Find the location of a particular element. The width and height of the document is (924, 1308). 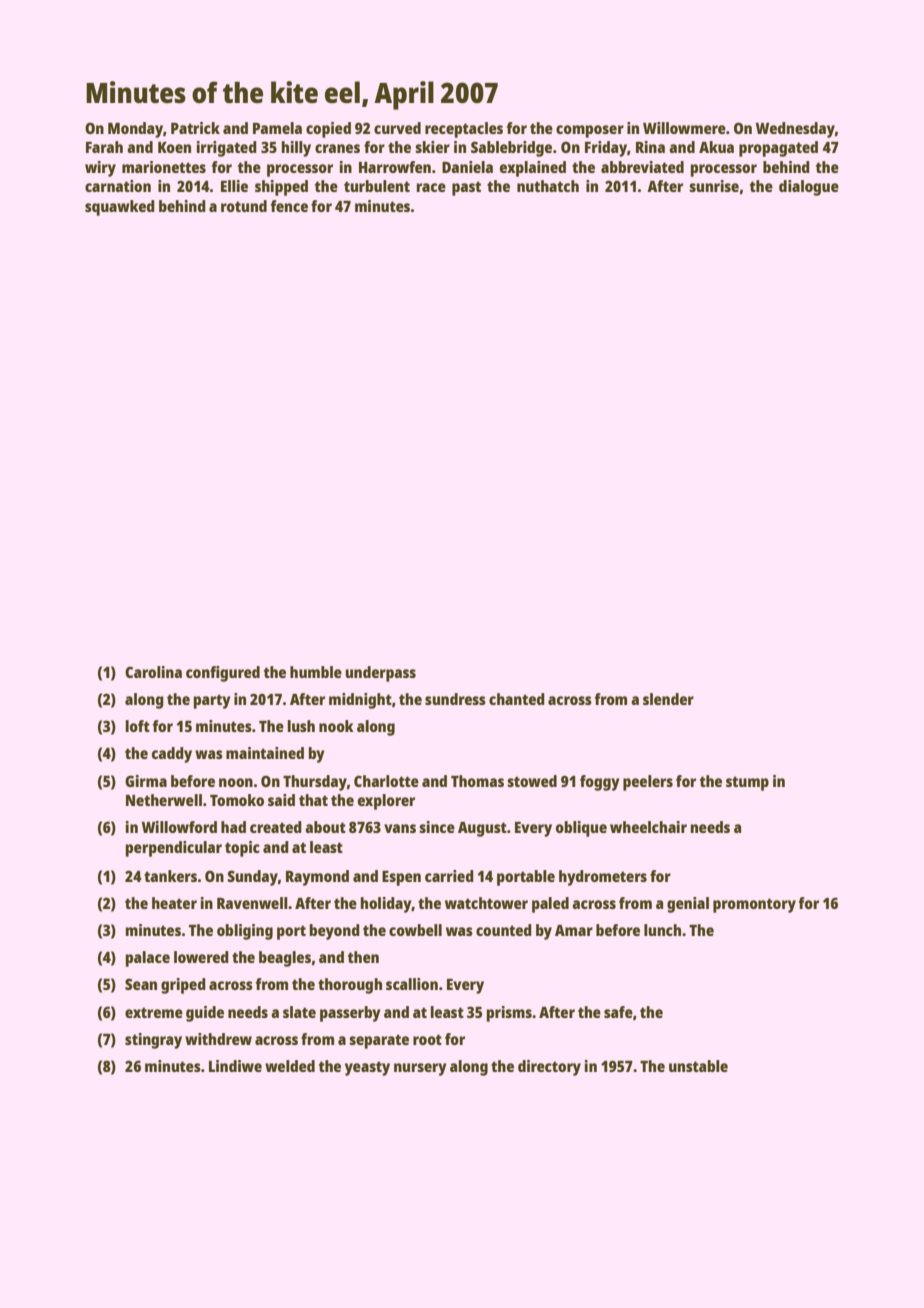

slender is located at coordinates (668, 699).
